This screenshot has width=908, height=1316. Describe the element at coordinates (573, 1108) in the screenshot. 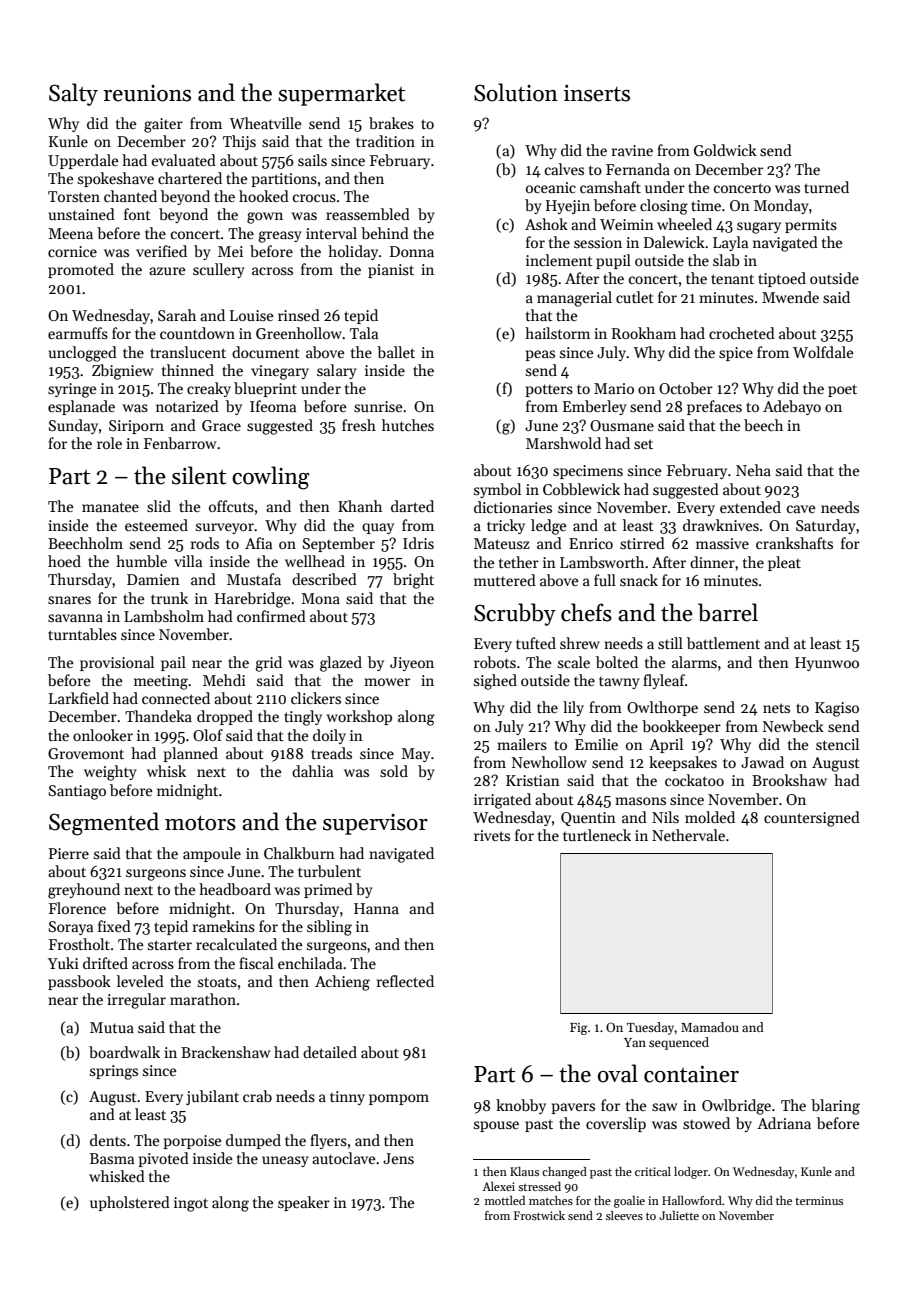

I see `pavers` at that location.
